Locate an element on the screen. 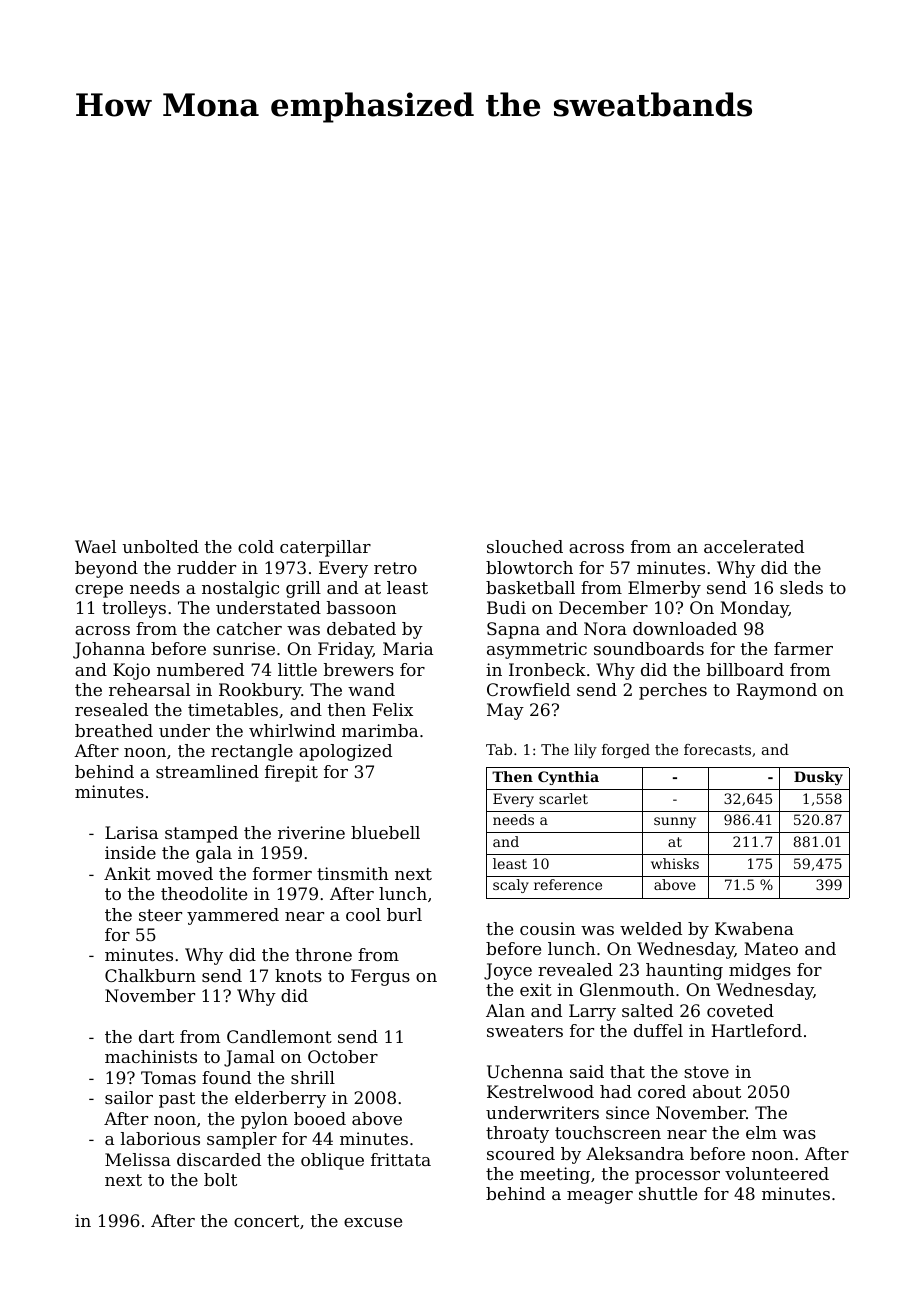 The height and width of the screenshot is (1314, 924). October is located at coordinates (343, 1056).
